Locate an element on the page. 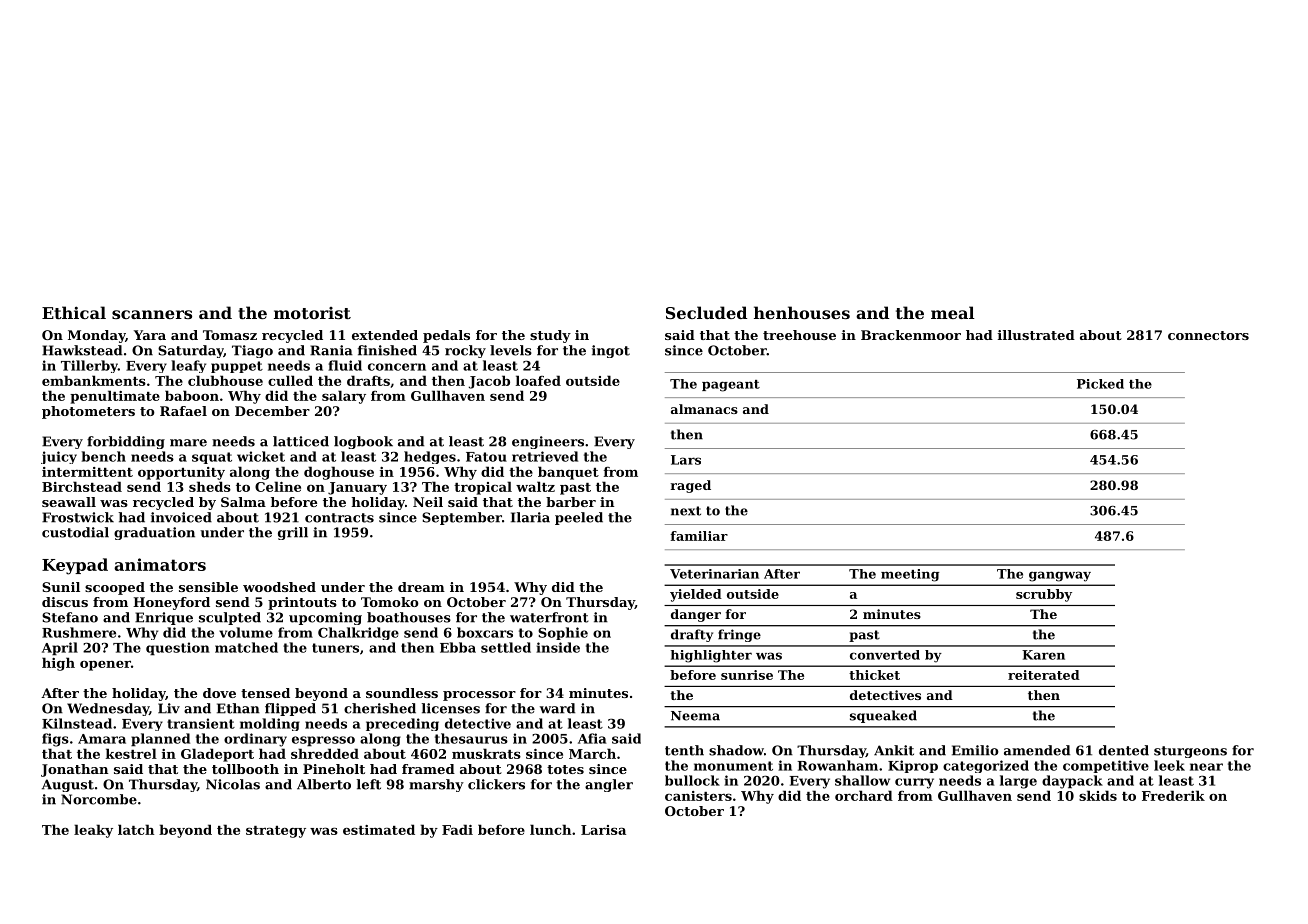 This image has width=1308, height=924. skids is located at coordinates (1098, 795).
